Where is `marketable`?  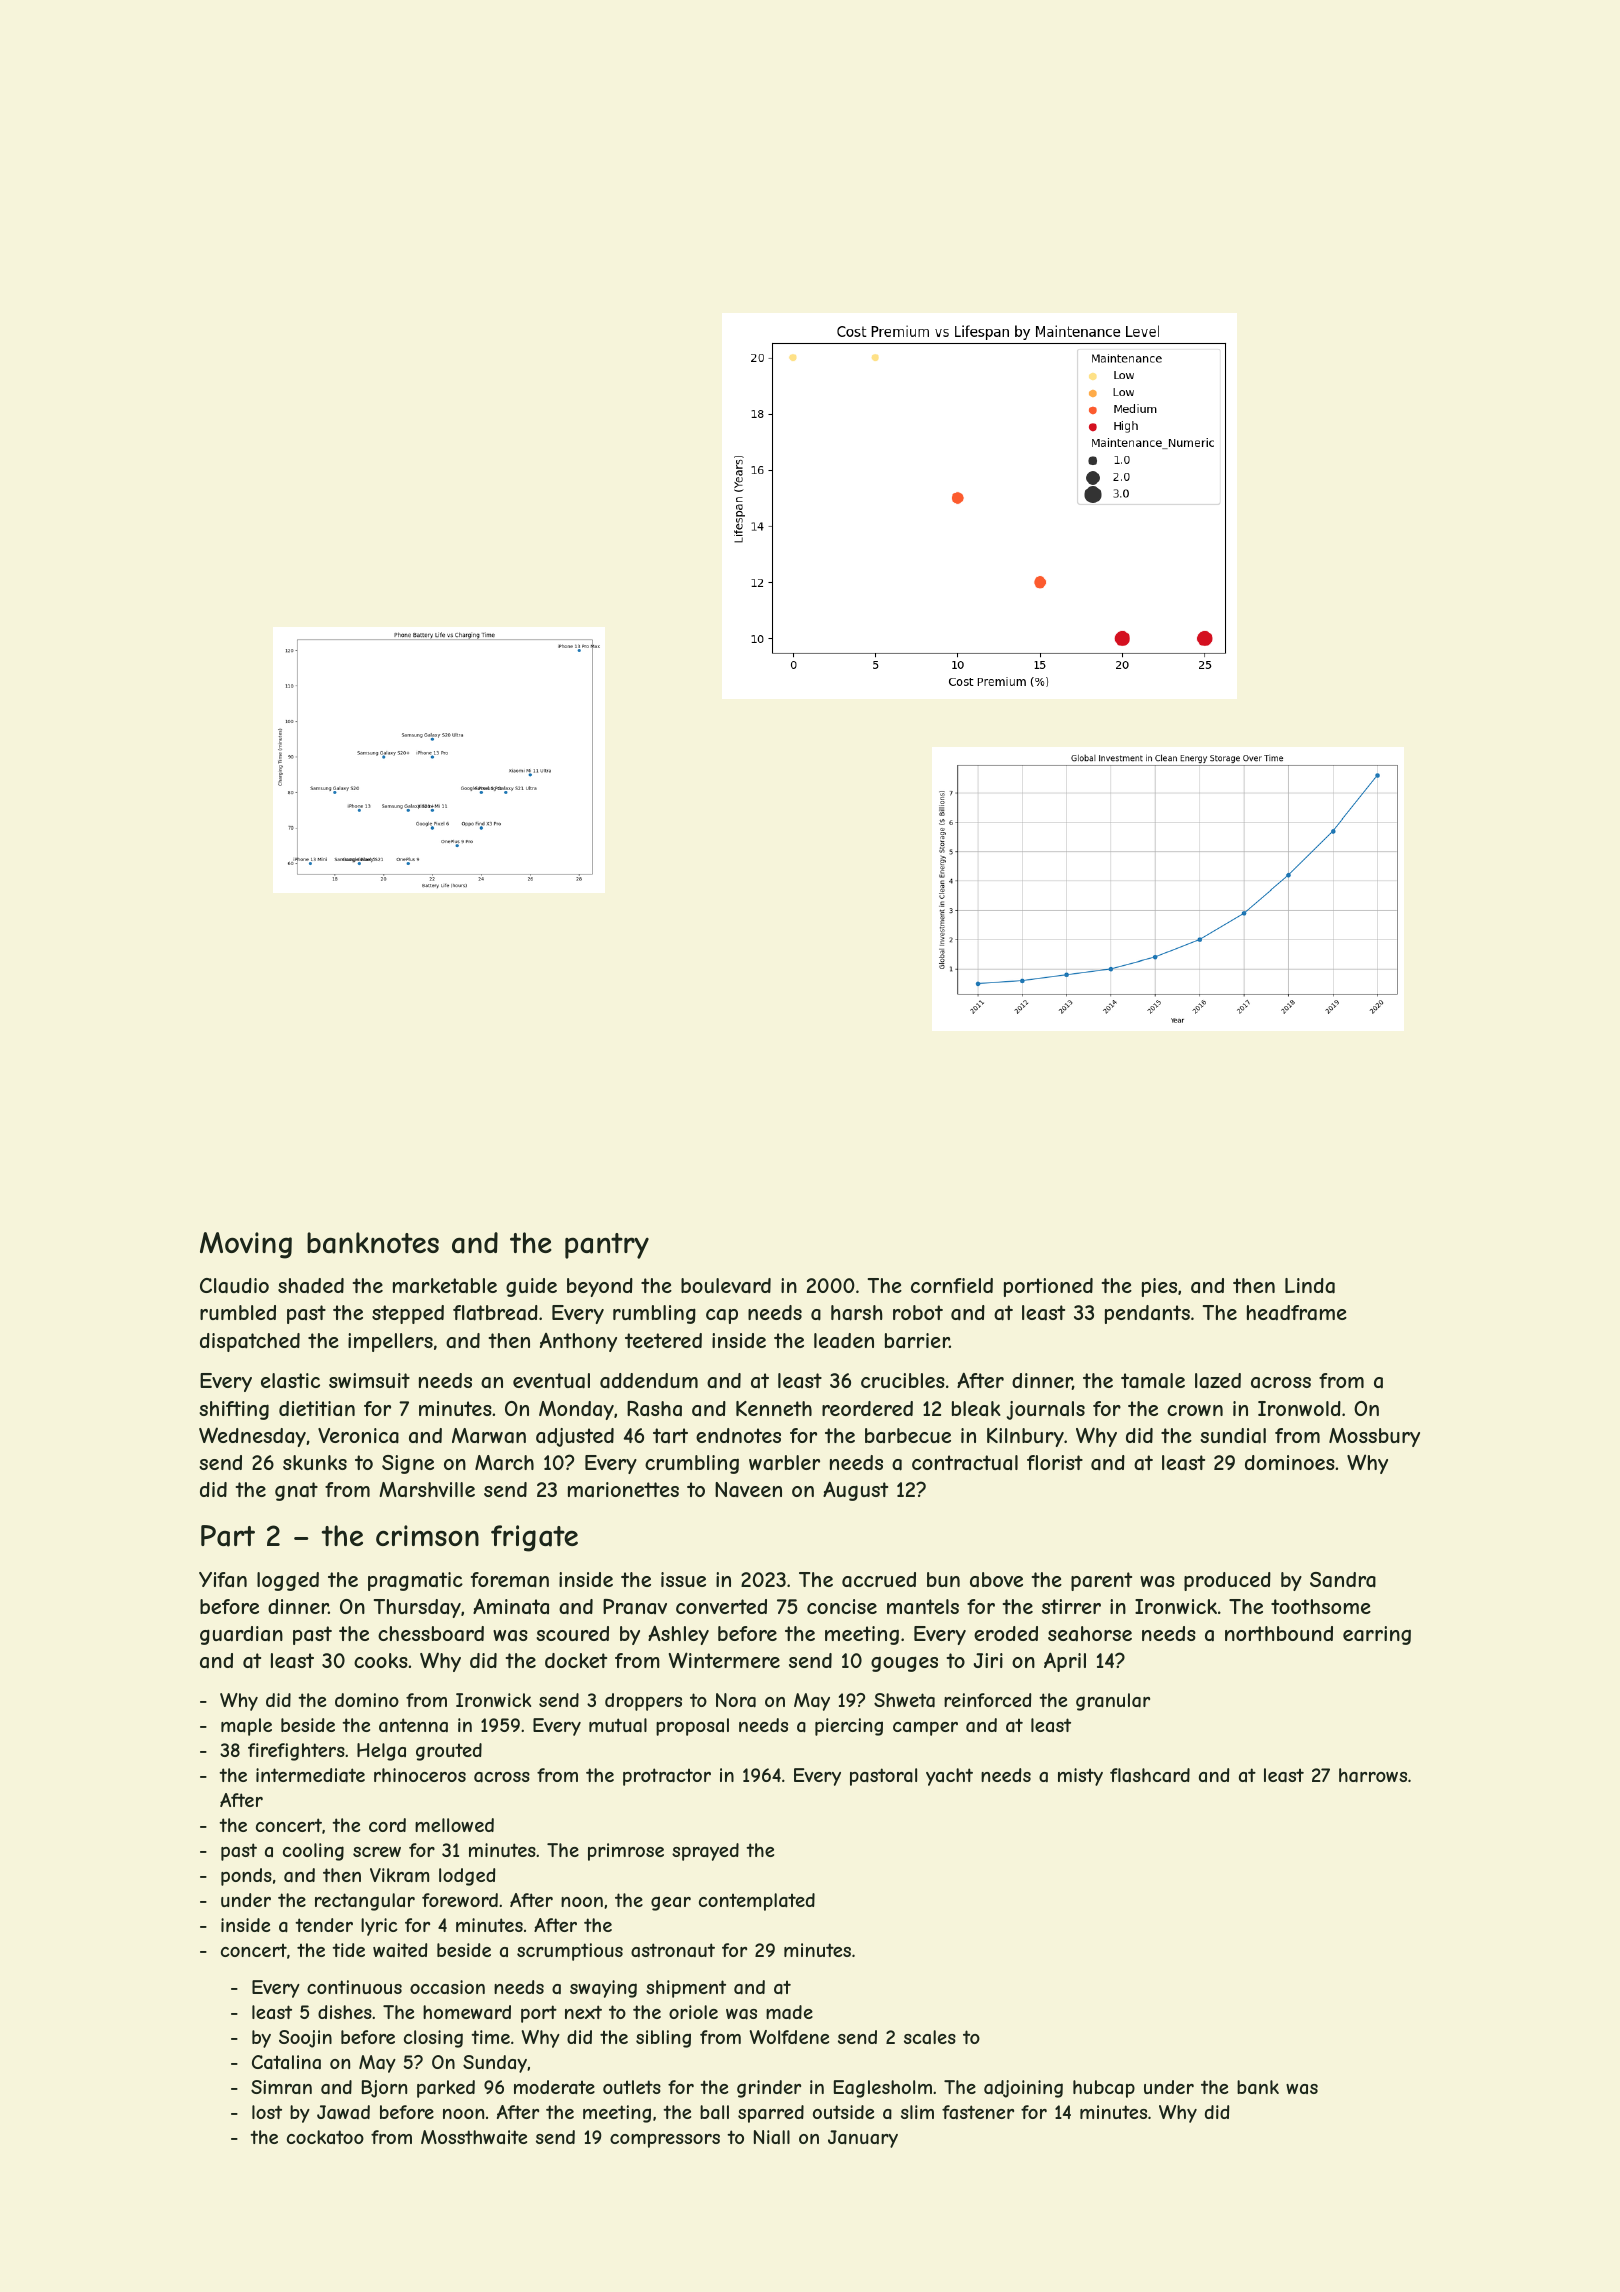 marketable is located at coordinates (445, 1286).
